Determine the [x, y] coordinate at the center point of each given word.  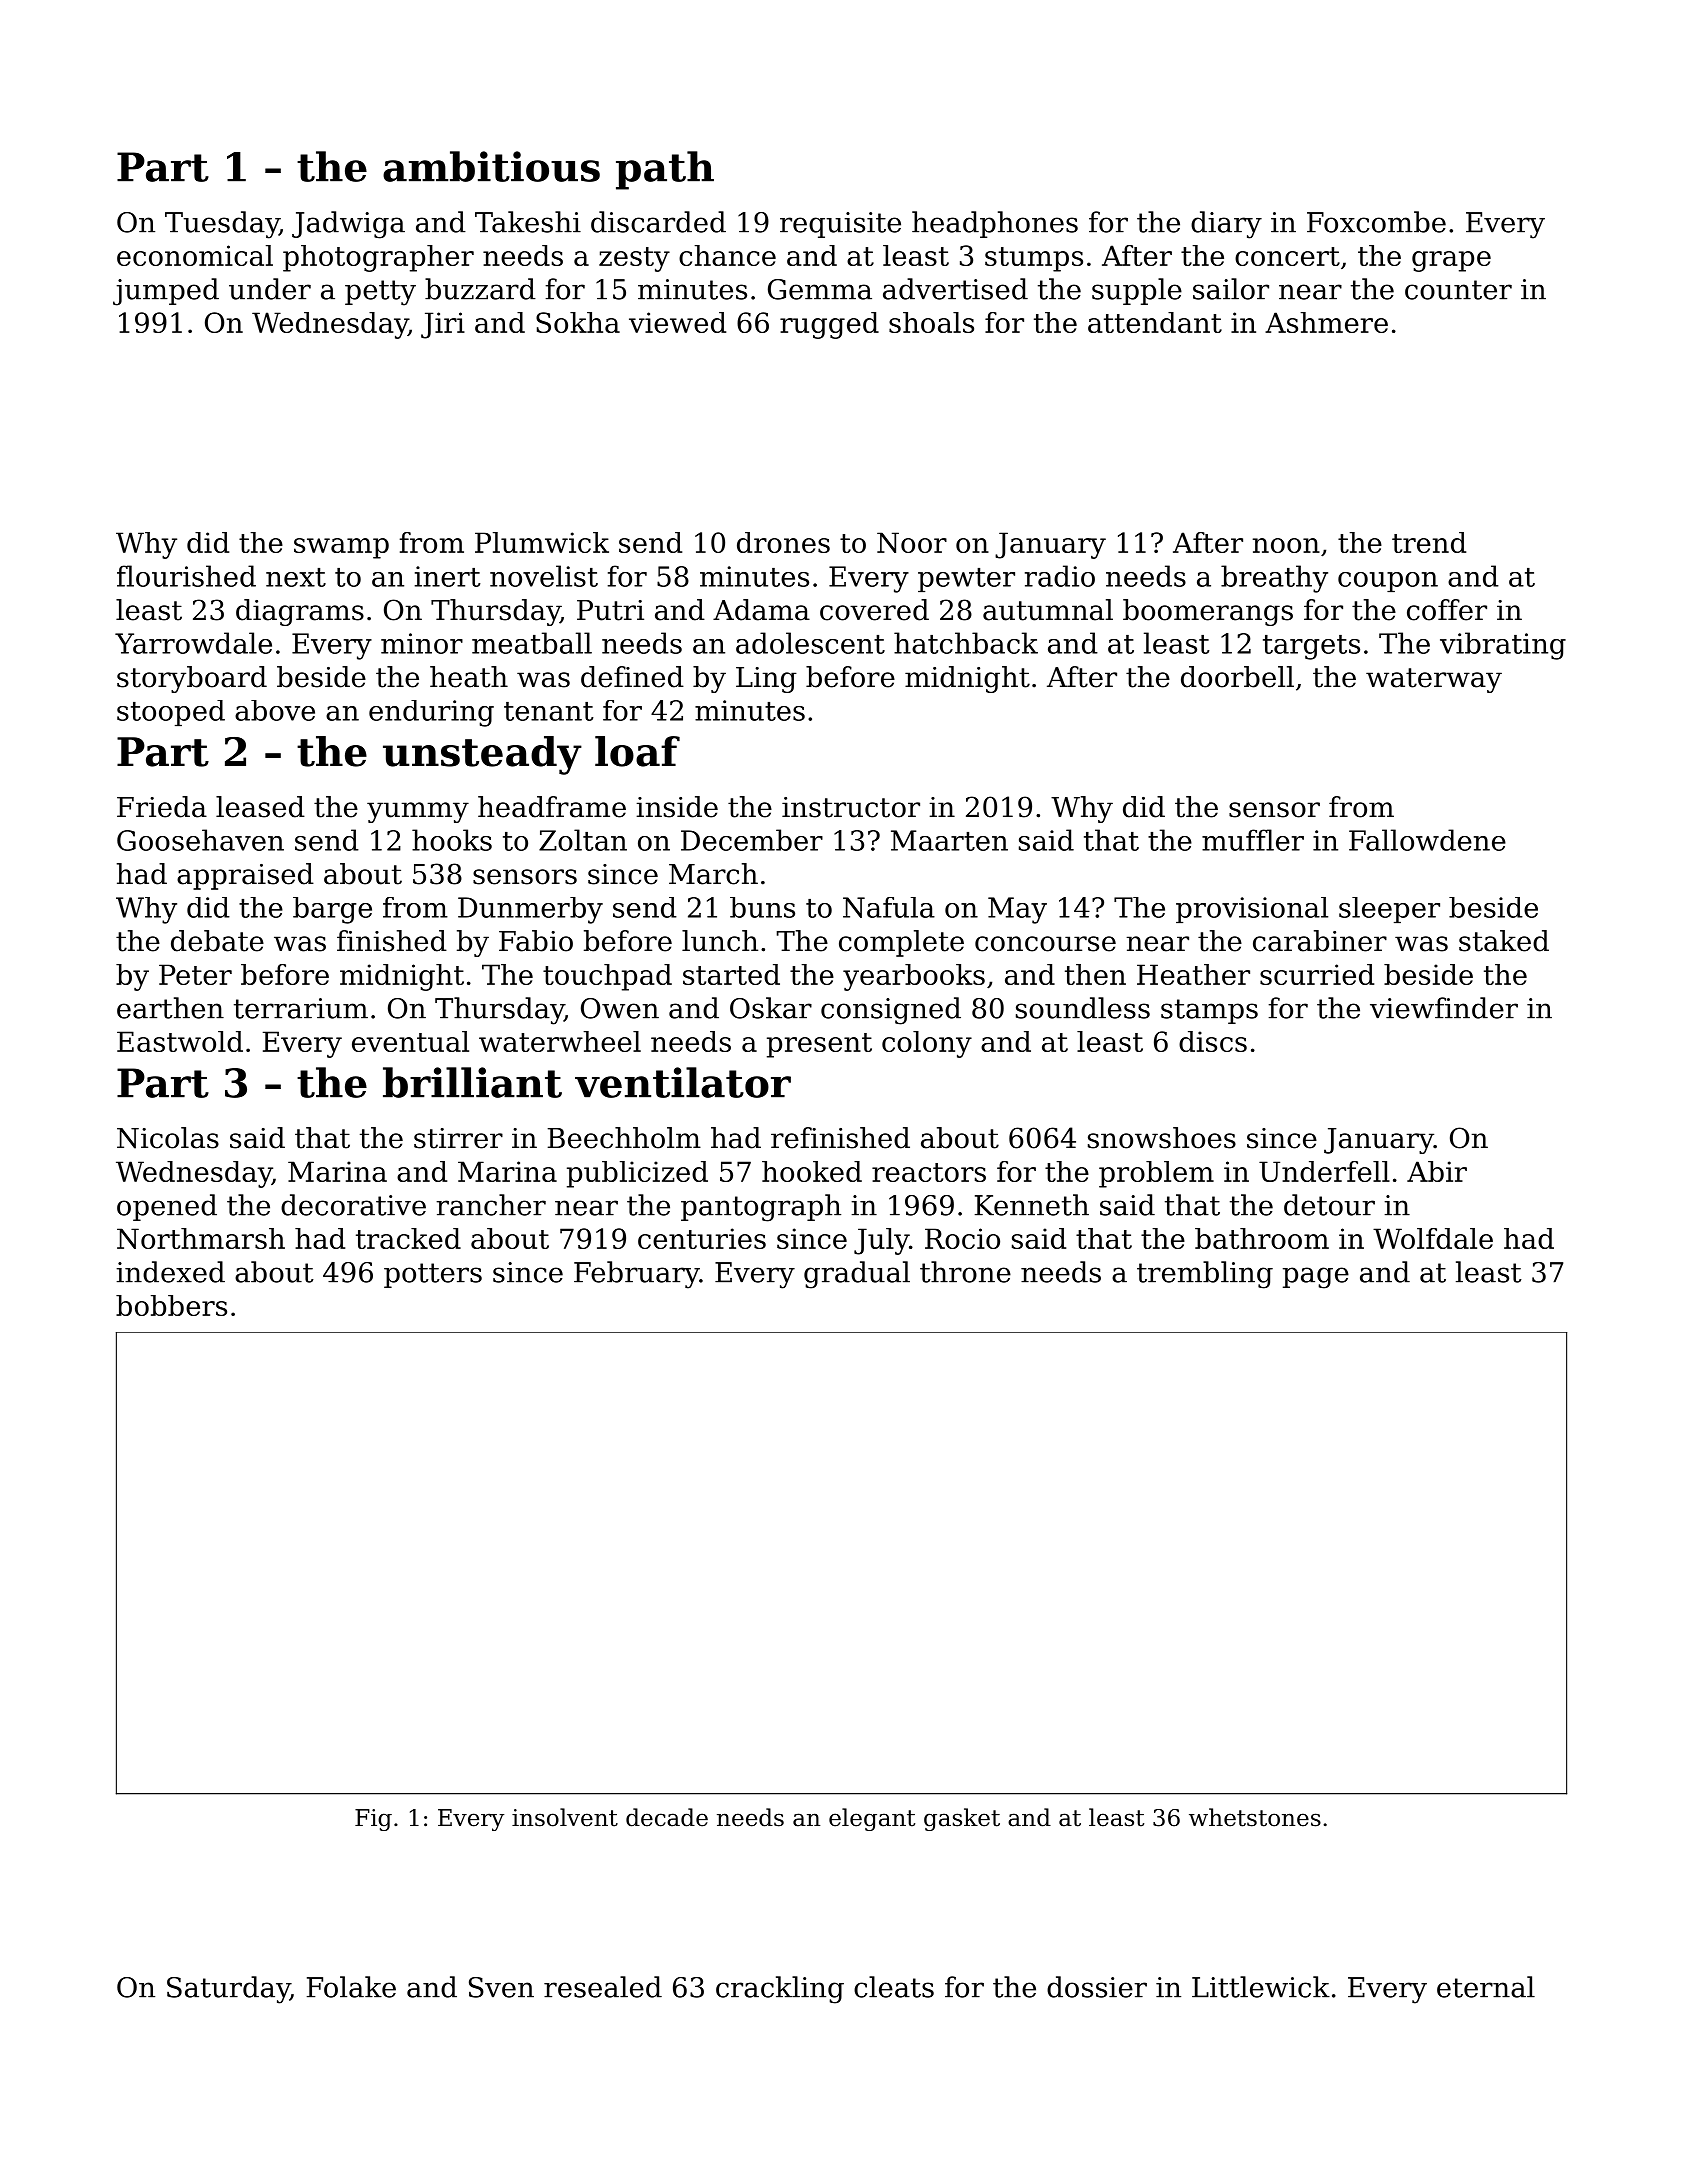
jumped [166, 292]
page [1316, 1278]
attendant [1155, 322]
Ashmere [1326, 322]
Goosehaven [200, 840]
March [713, 874]
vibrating [1503, 646]
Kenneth [1032, 1205]
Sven [501, 1987]
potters [433, 1275]
